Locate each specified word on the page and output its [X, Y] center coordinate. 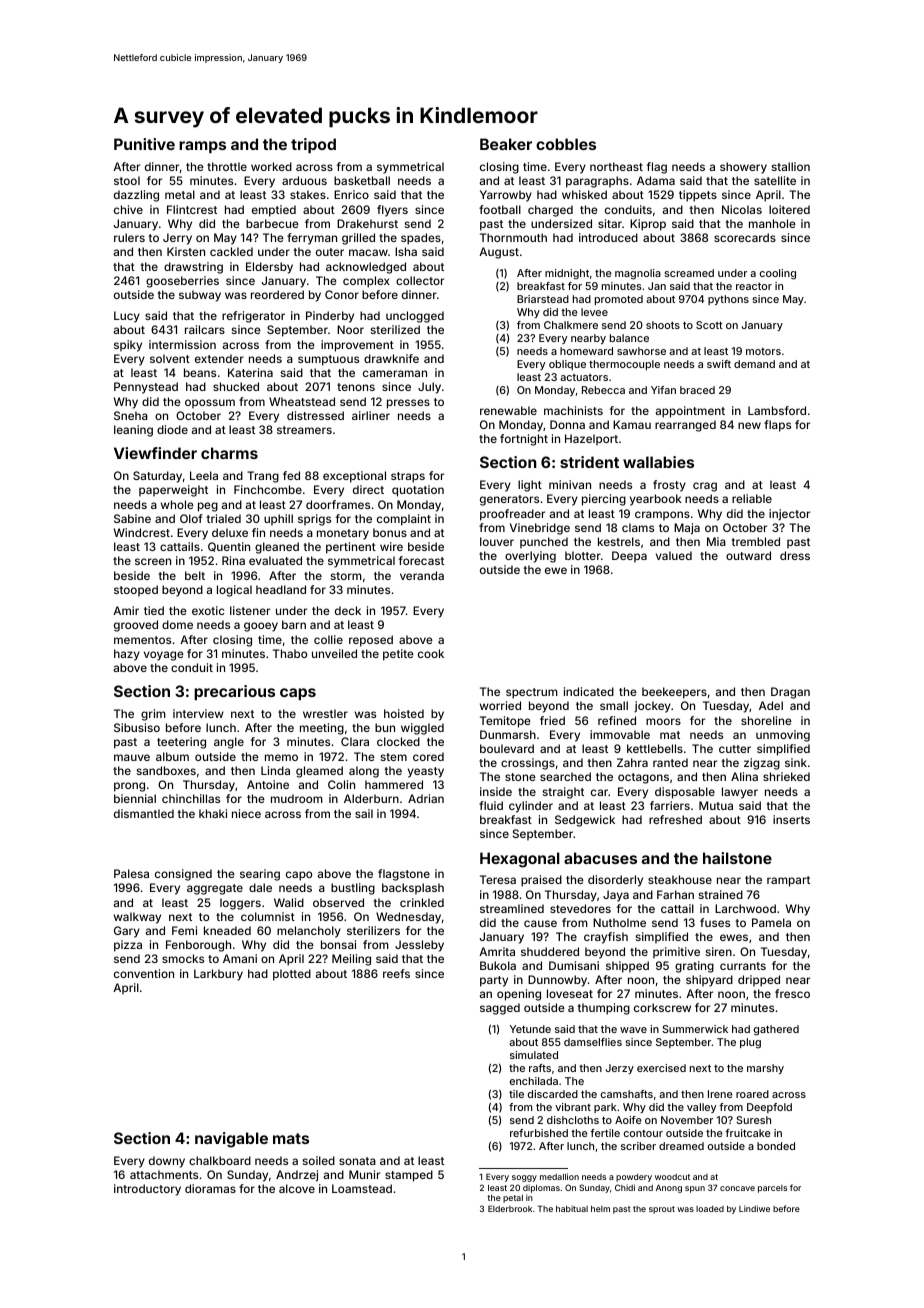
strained [721, 894]
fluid [491, 805]
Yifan [663, 390]
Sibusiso [137, 727]
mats [291, 1138]
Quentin [229, 547]
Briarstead [543, 299]
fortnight [524, 440]
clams [638, 527]
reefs [396, 973]
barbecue [272, 223]
